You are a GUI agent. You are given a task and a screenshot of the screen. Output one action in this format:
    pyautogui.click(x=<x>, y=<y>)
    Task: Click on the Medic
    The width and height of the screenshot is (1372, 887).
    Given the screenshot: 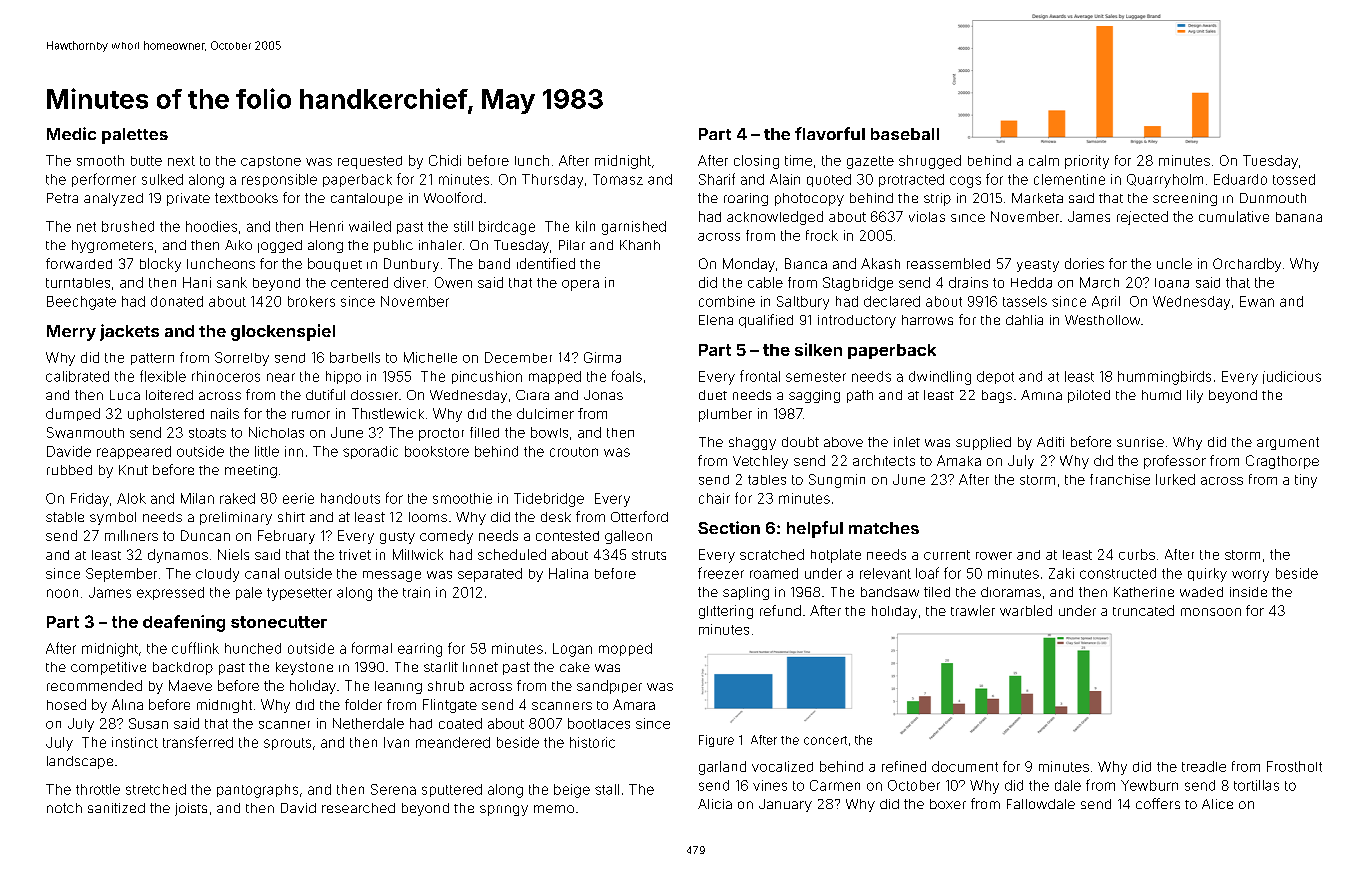 What is the action you would take?
    pyautogui.click(x=71, y=133)
